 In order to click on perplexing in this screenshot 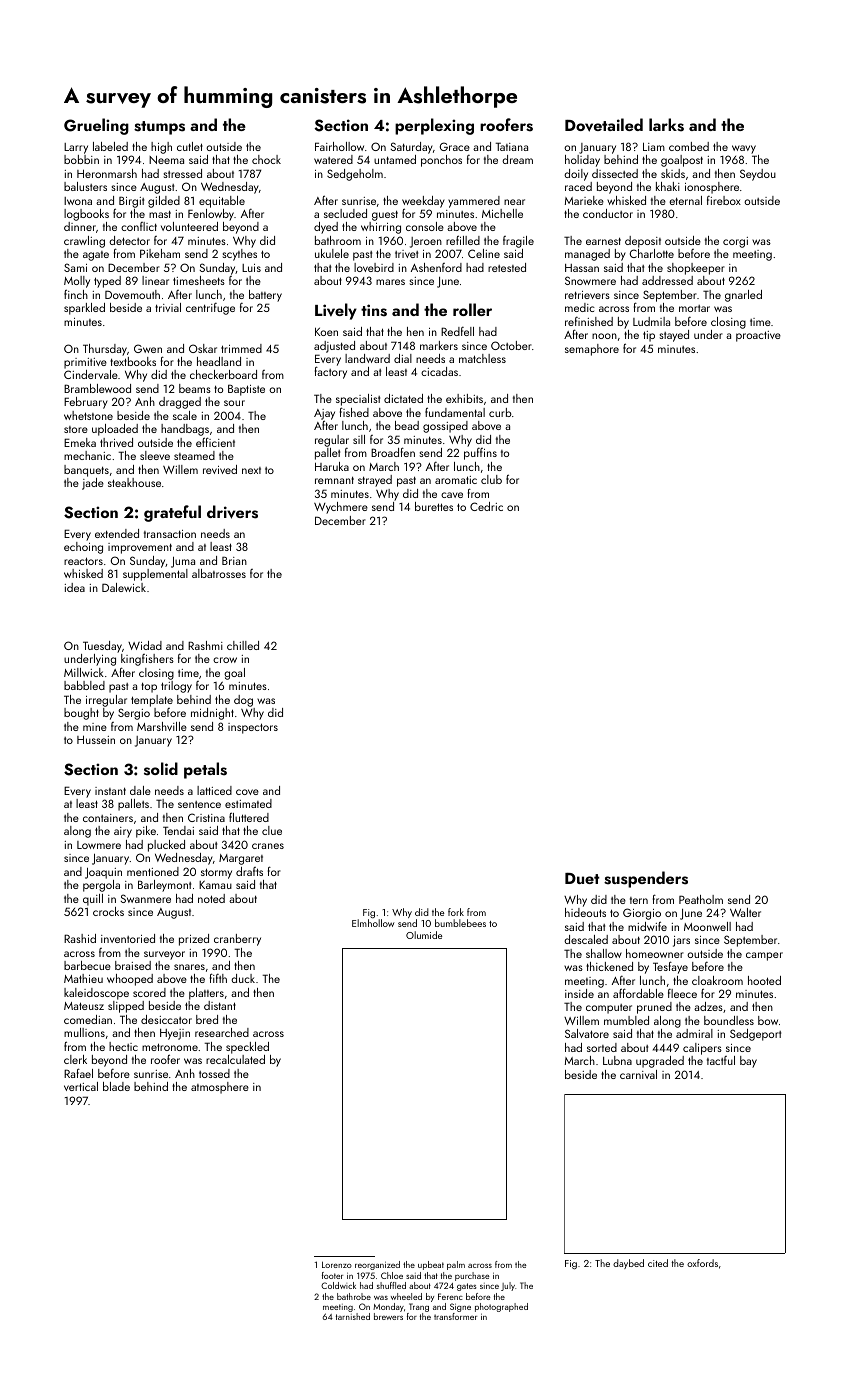, I will do `click(434, 126)`.
